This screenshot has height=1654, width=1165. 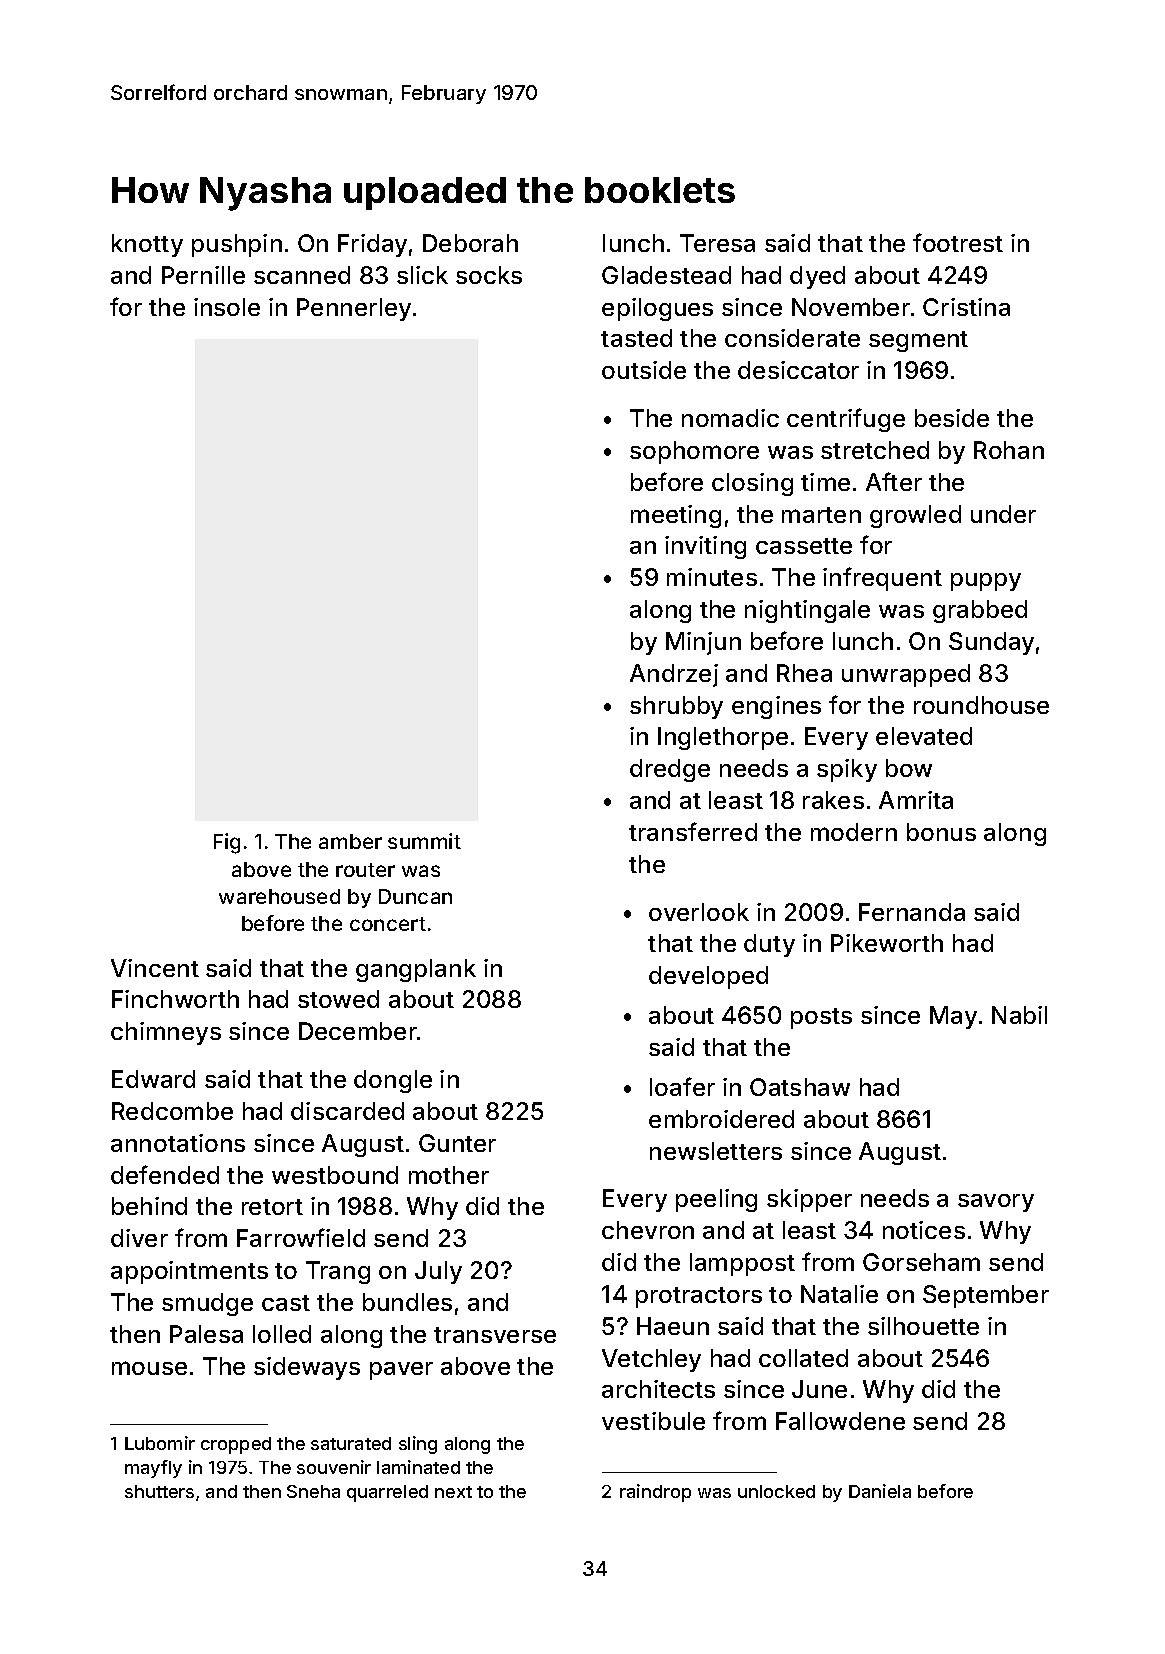 I want to click on transverse, so click(x=495, y=1335).
